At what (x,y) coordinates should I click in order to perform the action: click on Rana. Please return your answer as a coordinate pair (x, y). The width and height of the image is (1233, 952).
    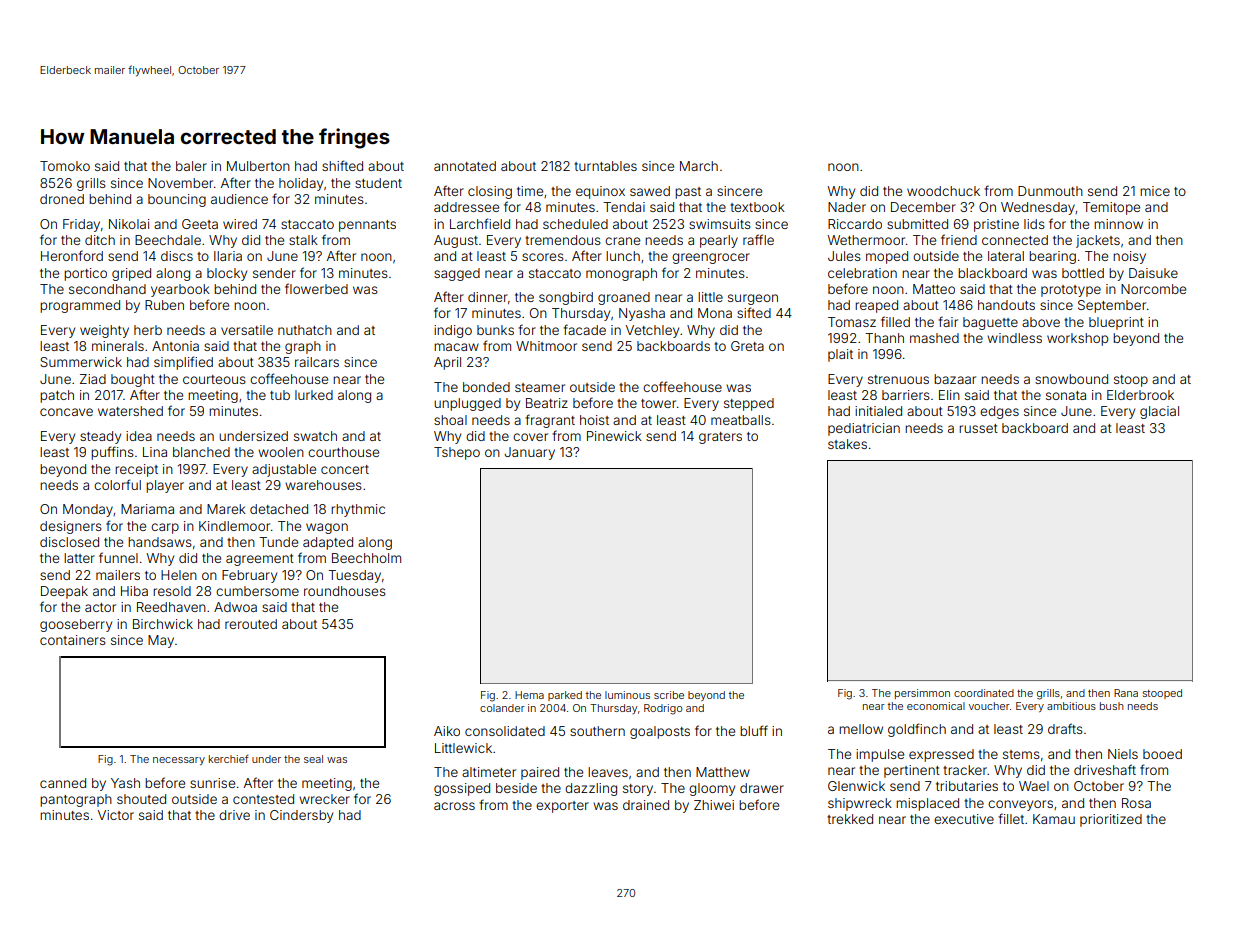
    Looking at the image, I should click on (1126, 693).
